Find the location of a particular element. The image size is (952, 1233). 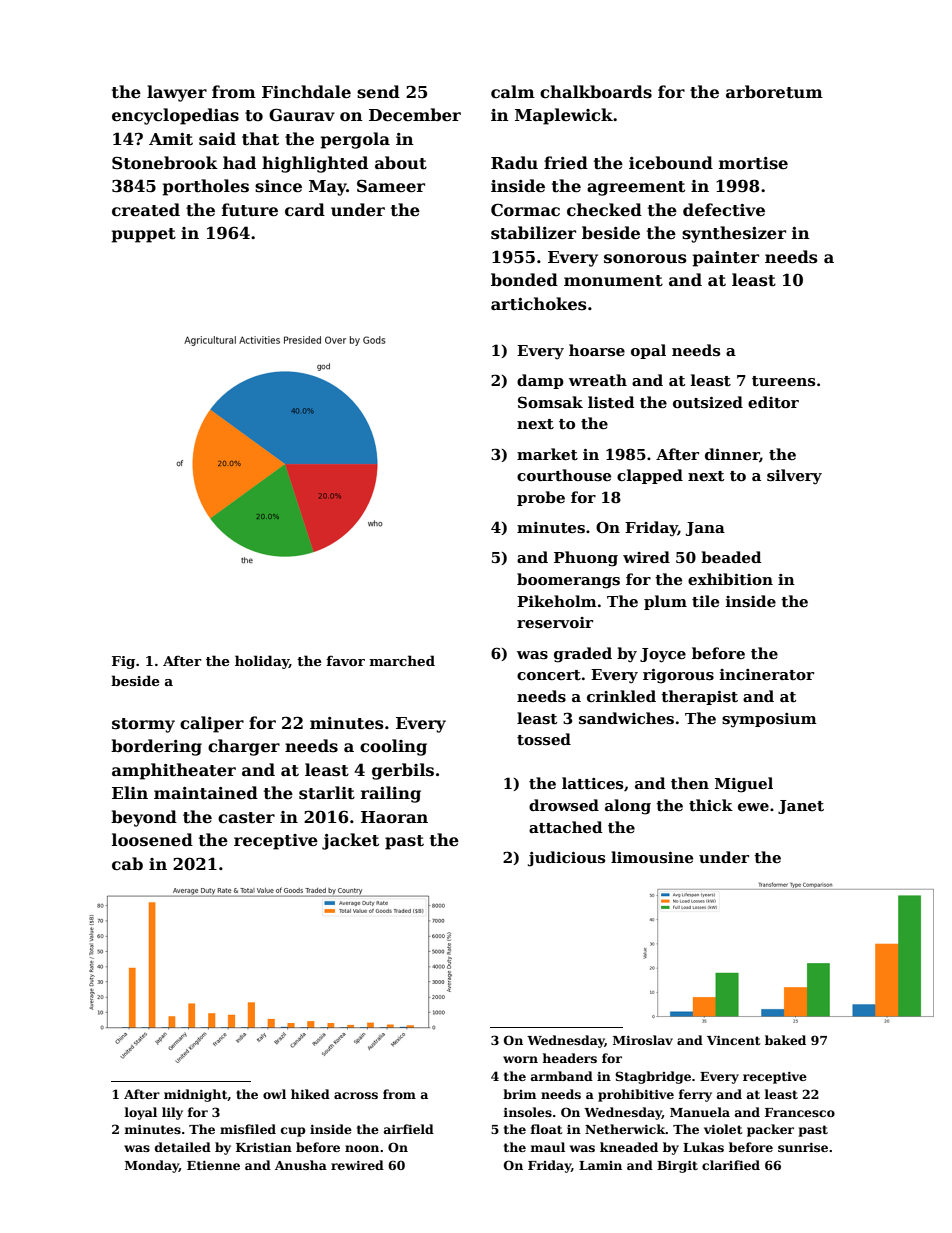

lawyer is located at coordinates (177, 93).
